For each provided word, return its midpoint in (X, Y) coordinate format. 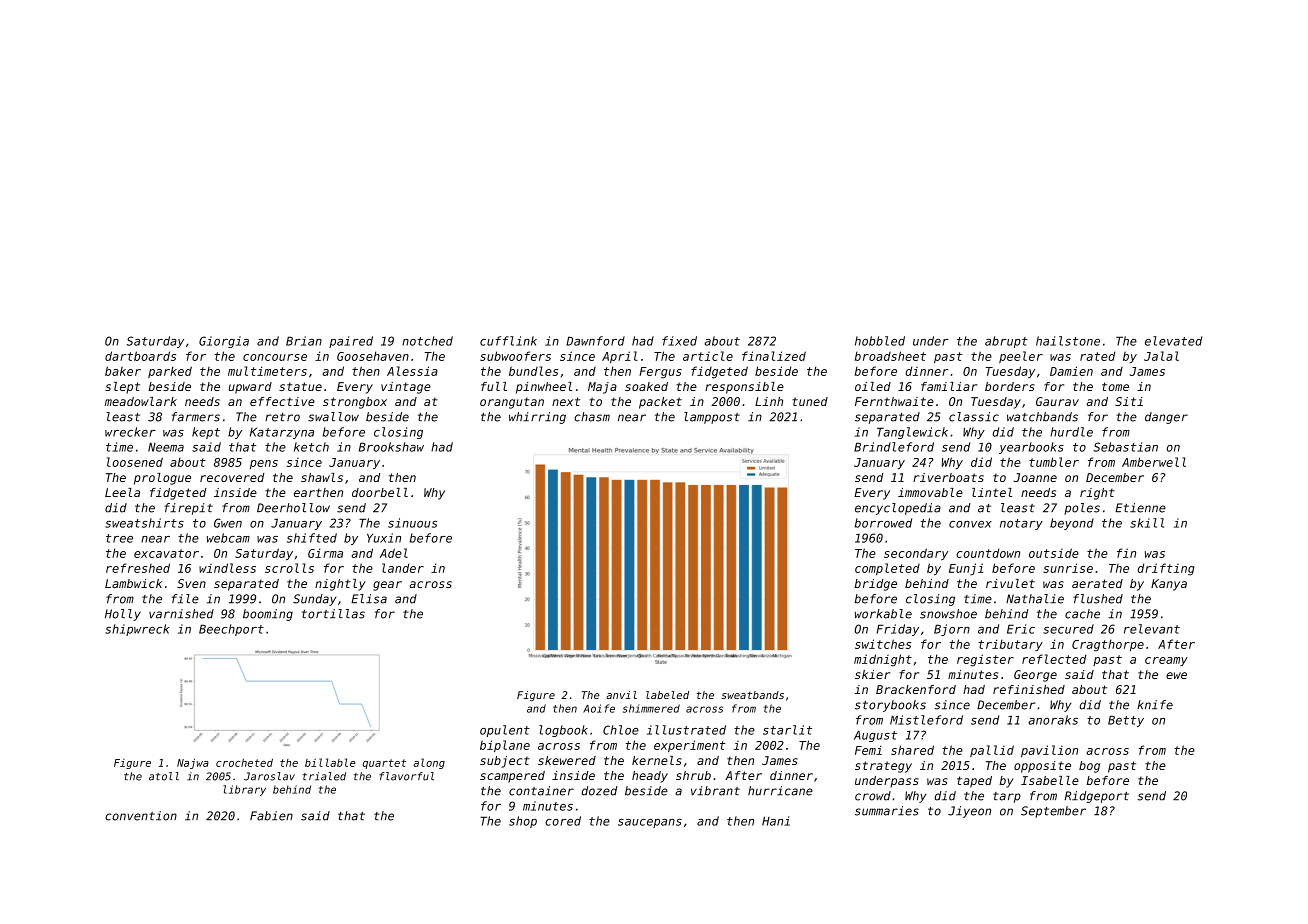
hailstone (1068, 341)
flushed (1098, 599)
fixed (679, 341)
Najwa (193, 763)
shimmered (651, 708)
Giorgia (224, 342)
